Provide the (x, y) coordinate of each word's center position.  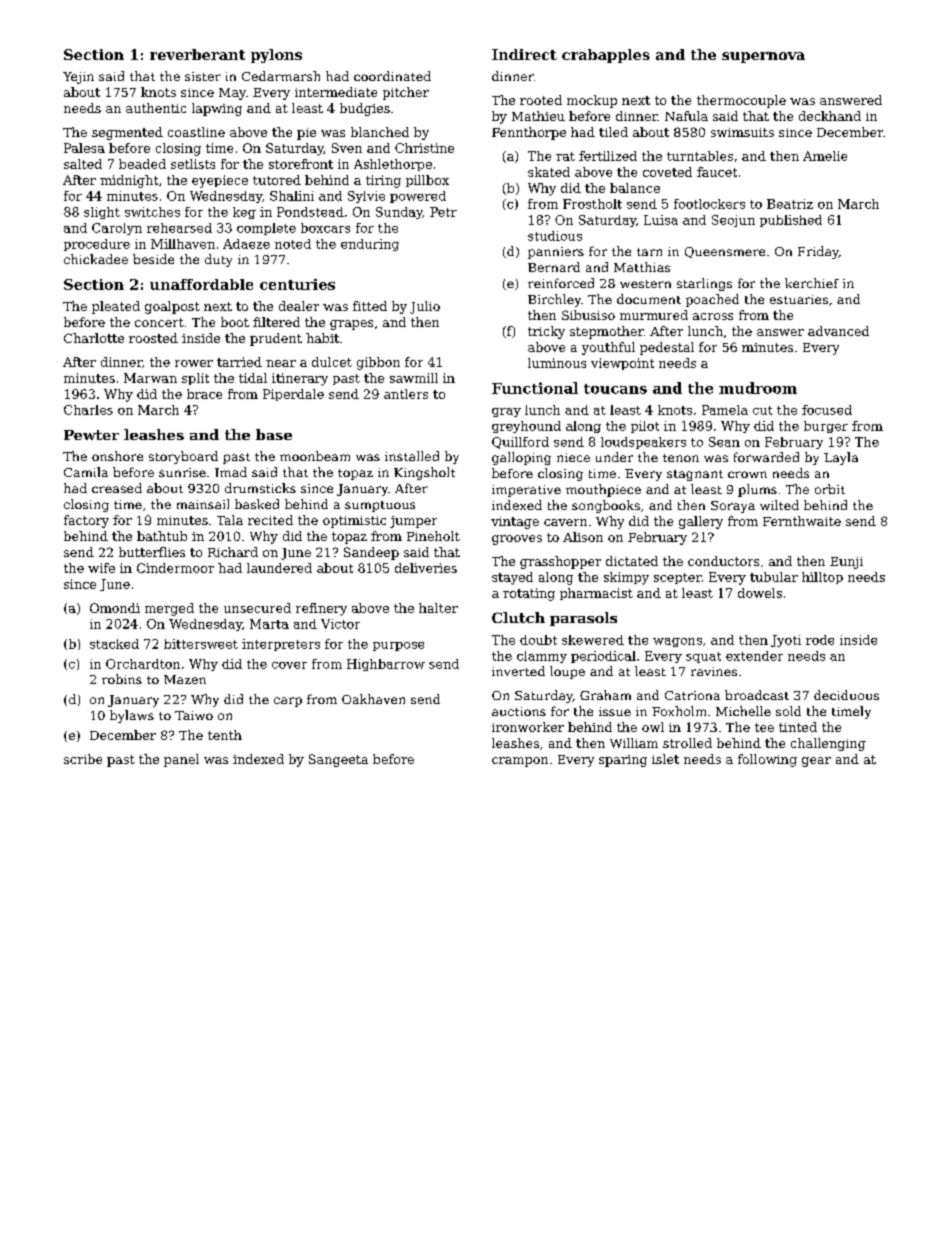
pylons (276, 56)
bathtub (162, 536)
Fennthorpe (529, 133)
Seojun (733, 221)
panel (181, 760)
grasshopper (560, 562)
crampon (520, 762)
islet (665, 759)
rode (820, 640)
